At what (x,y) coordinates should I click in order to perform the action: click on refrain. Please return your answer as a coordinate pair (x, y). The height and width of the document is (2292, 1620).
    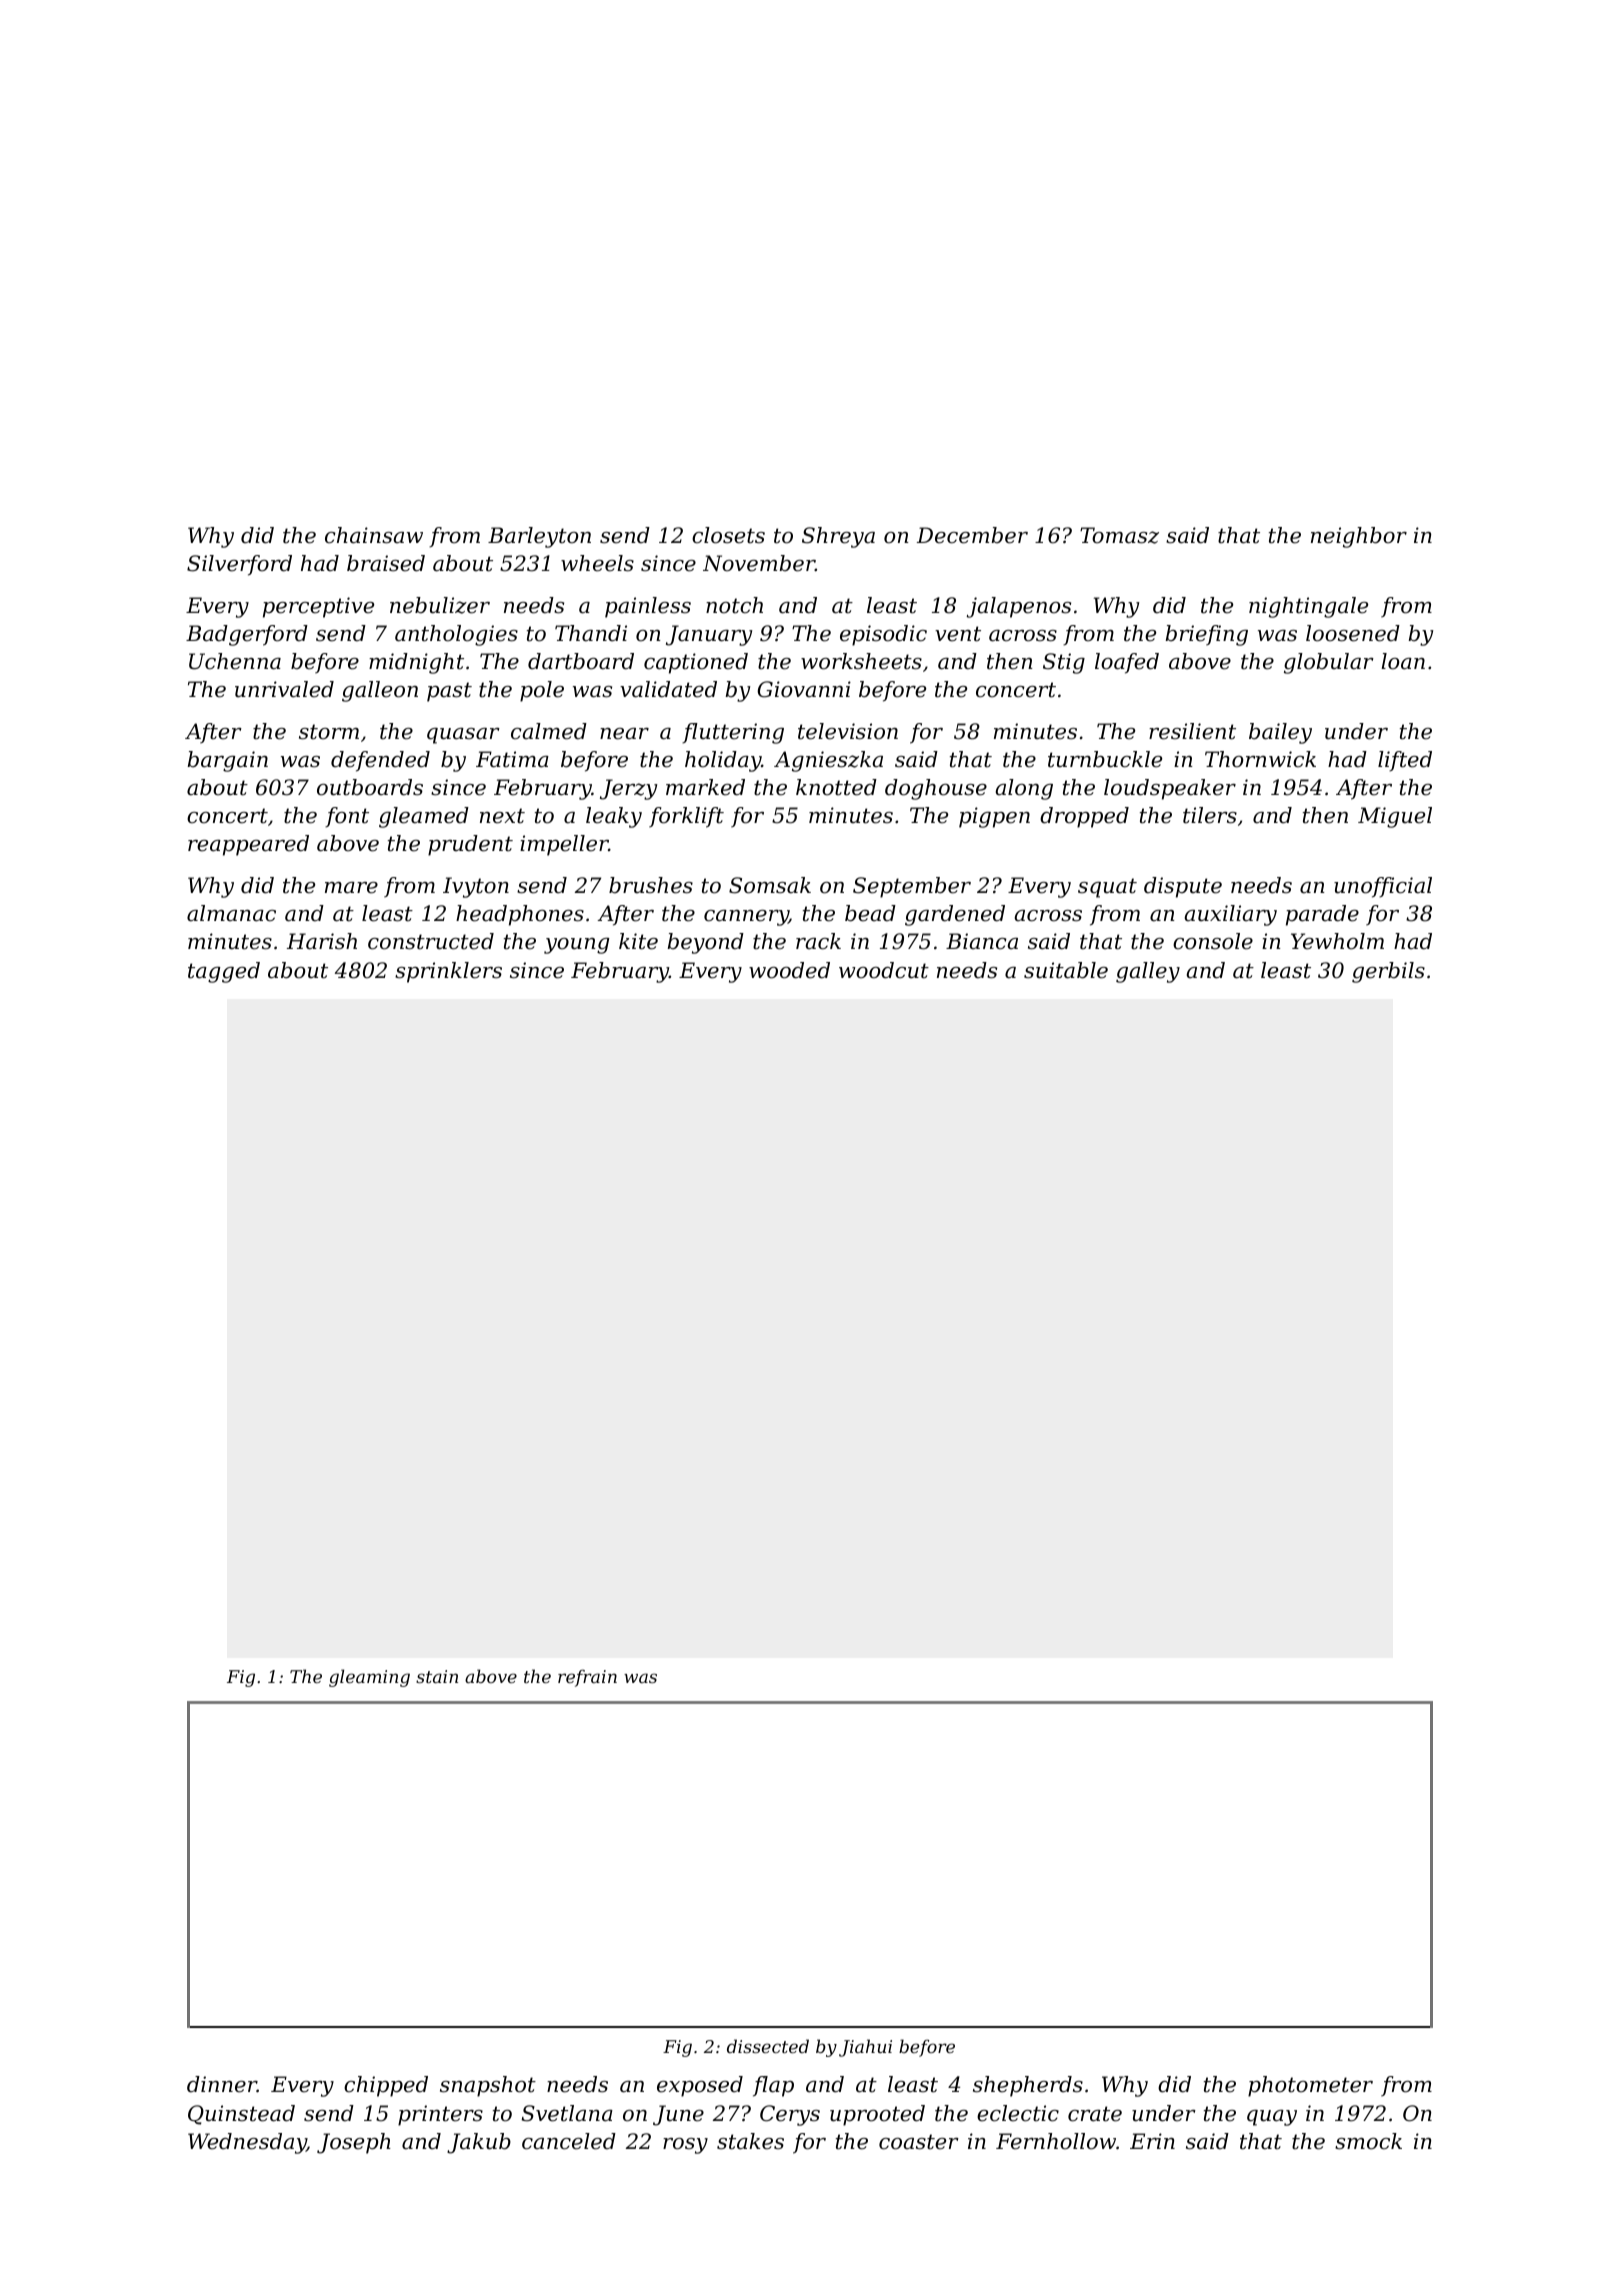
    Looking at the image, I should click on (587, 1678).
